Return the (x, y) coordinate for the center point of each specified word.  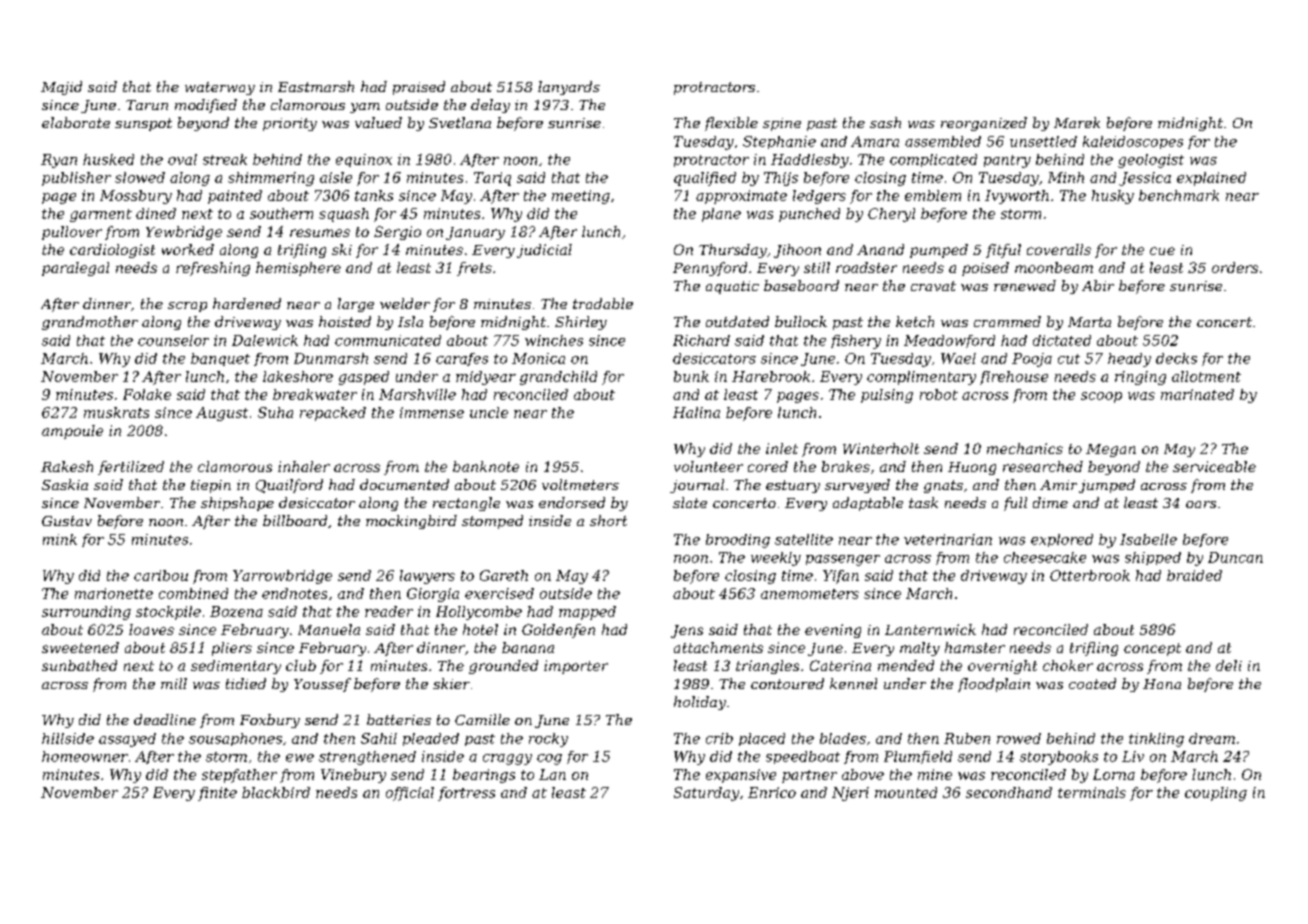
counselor (173, 340)
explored (1062, 540)
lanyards (569, 88)
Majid (61, 88)
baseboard (801, 285)
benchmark (1179, 195)
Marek (1077, 122)
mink (60, 539)
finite (217, 794)
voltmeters (580, 484)
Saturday (706, 794)
